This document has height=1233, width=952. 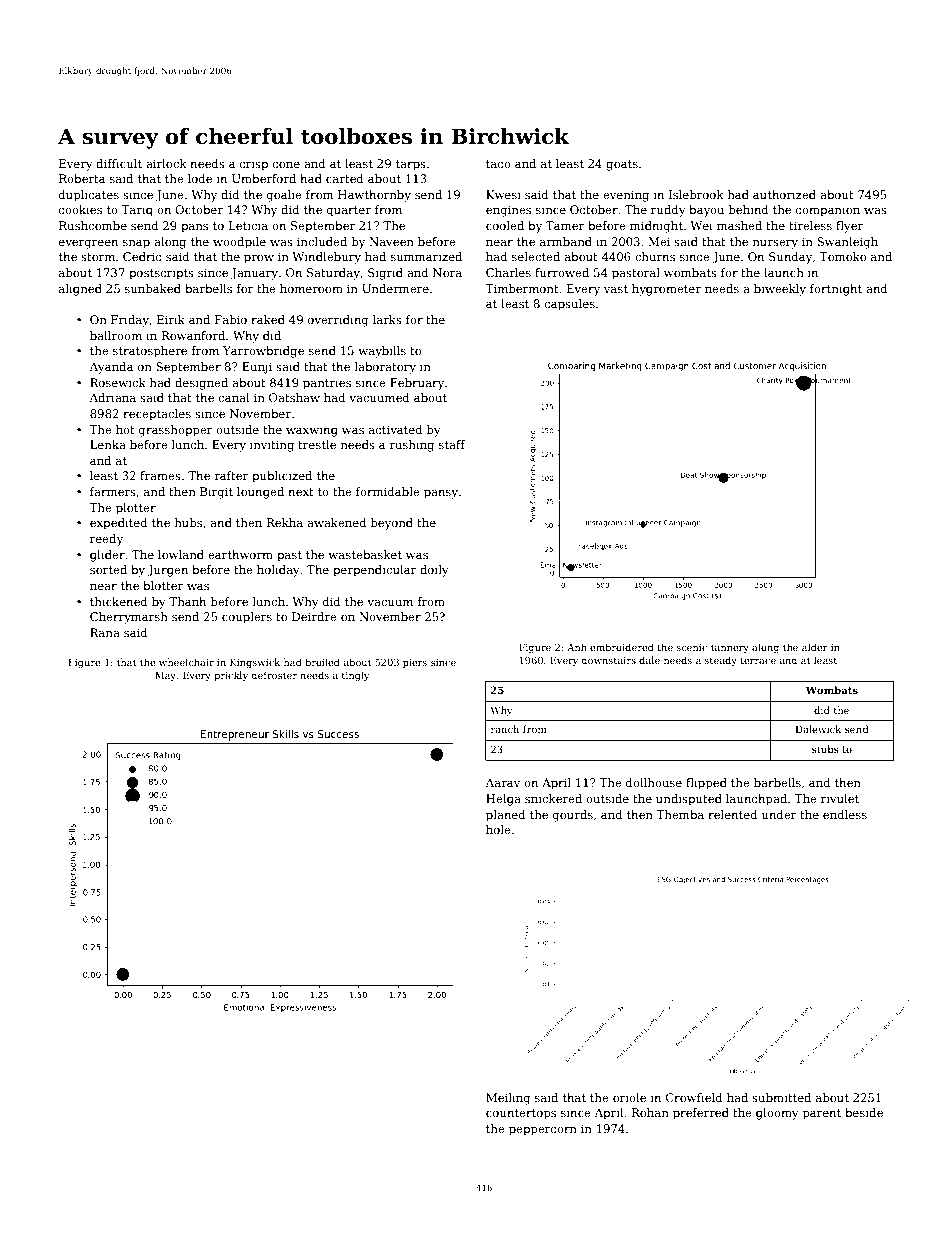 I want to click on defroster, so click(x=274, y=675).
